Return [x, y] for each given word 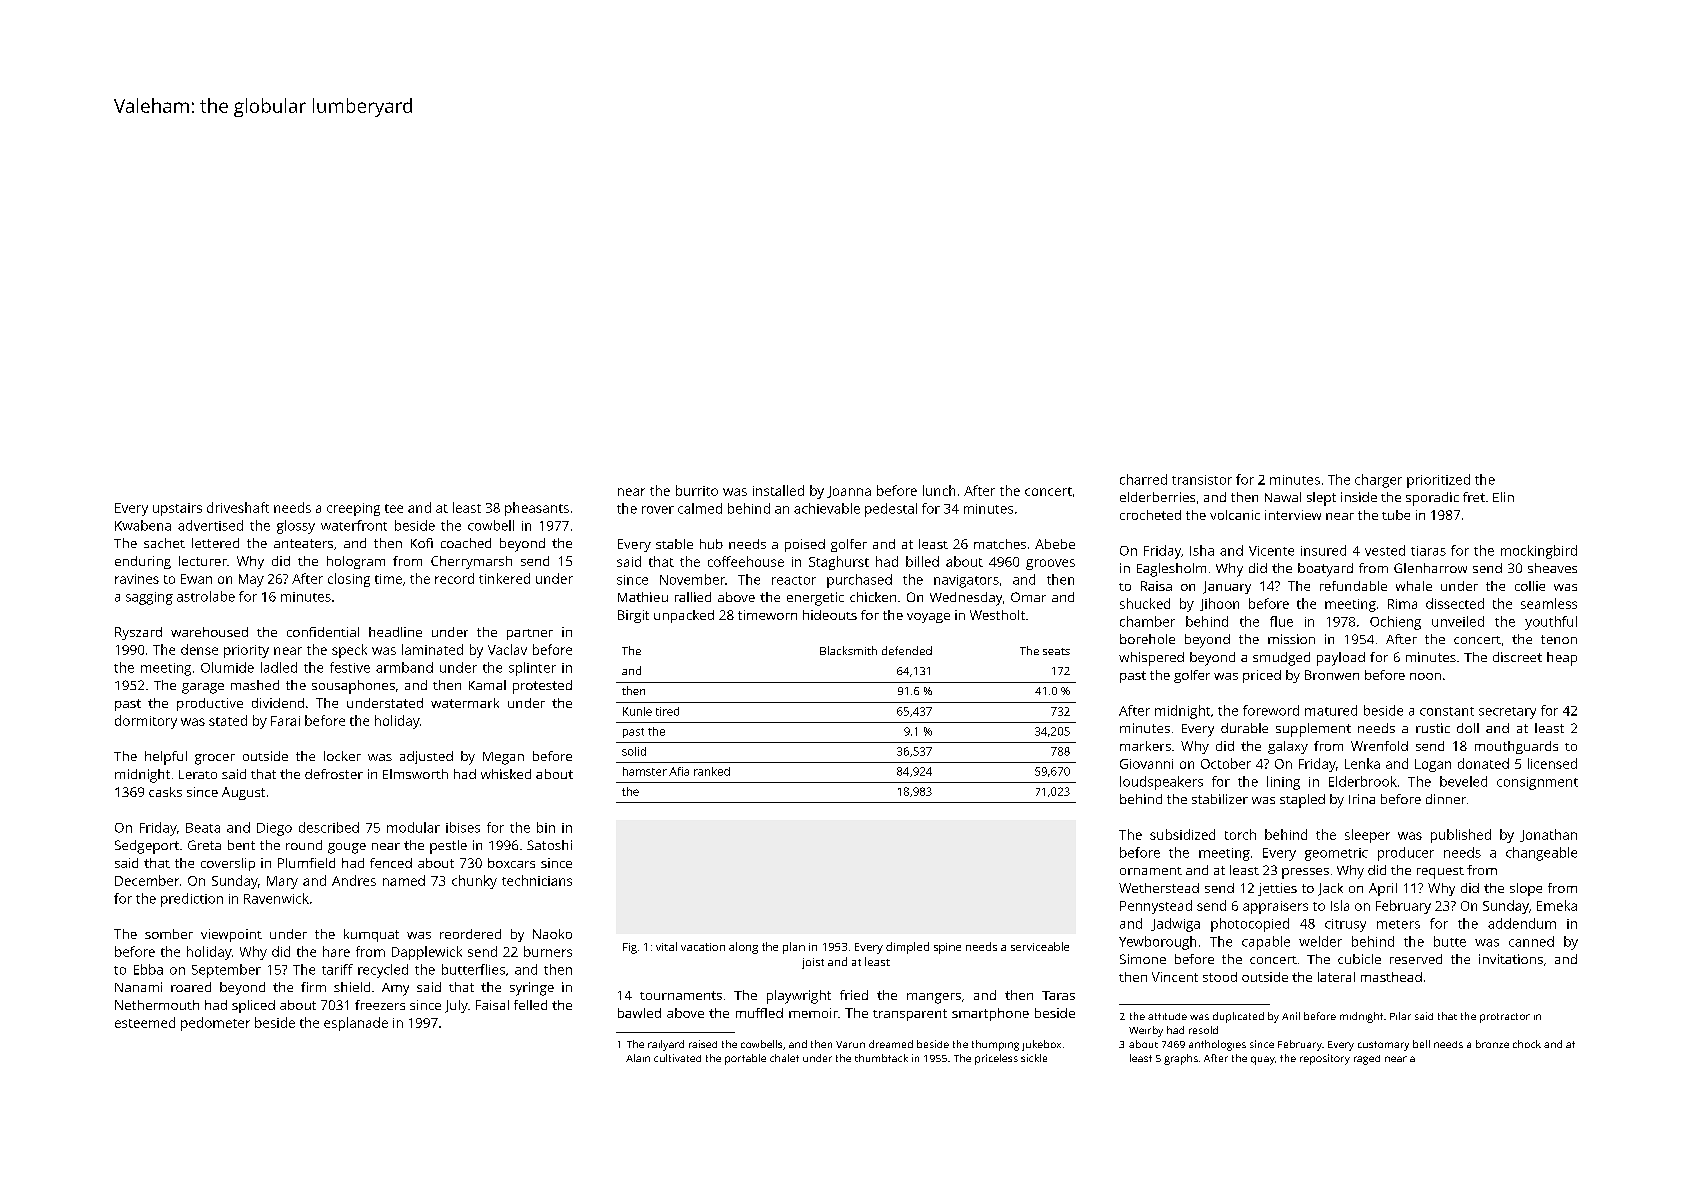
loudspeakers [1161, 783]
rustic [1433, 728]
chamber [1147, 621]
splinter [532, 669]
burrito [697, 490]
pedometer [215, 1024]
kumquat [371, 935]
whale [1414, 586]
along [743, 948]
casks [165, 792]
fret [1474, 497]
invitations [1511, 959]
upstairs [177, 509]
